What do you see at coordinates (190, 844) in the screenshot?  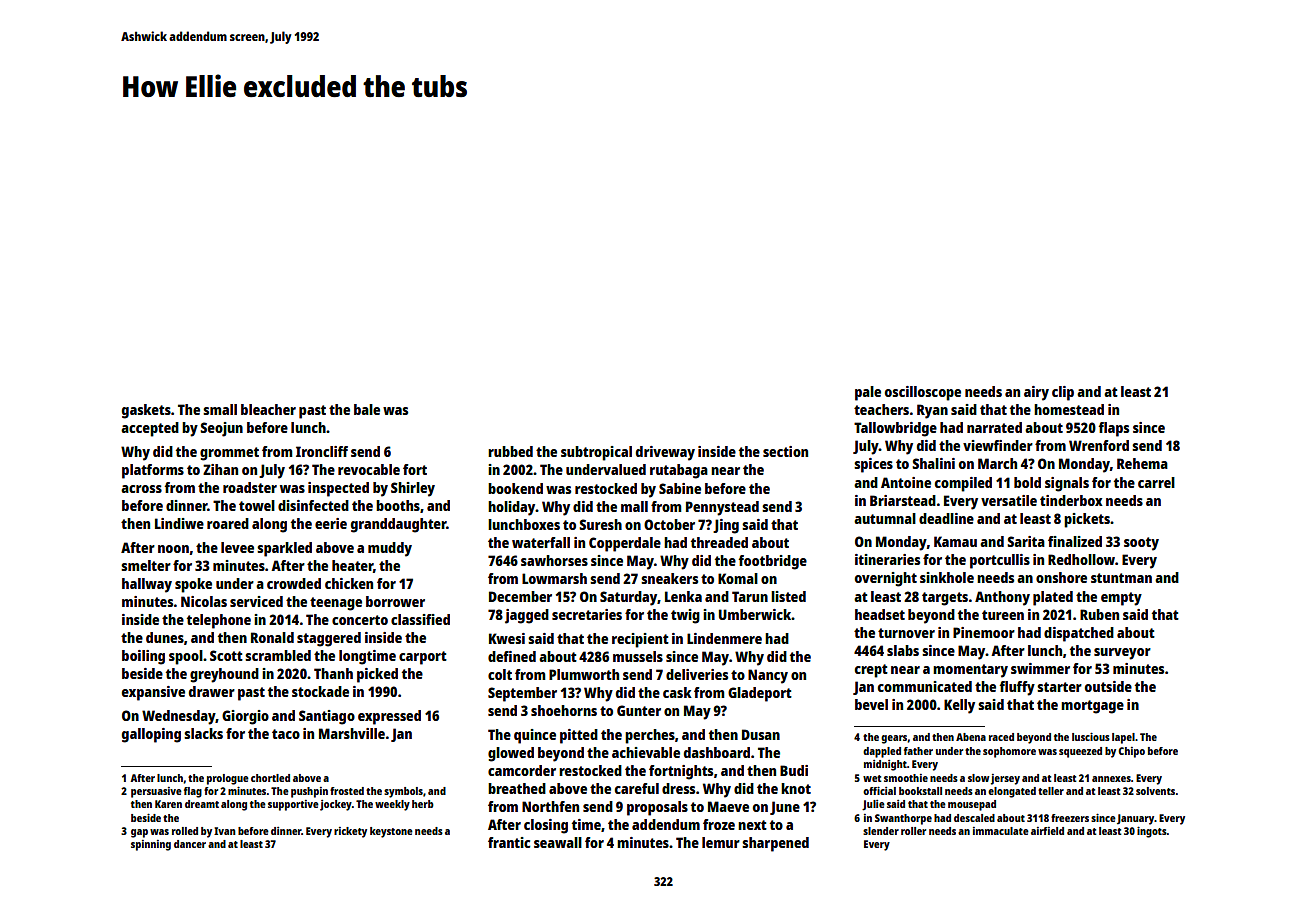 I see `dancer` at bounding box center [190, 844].
